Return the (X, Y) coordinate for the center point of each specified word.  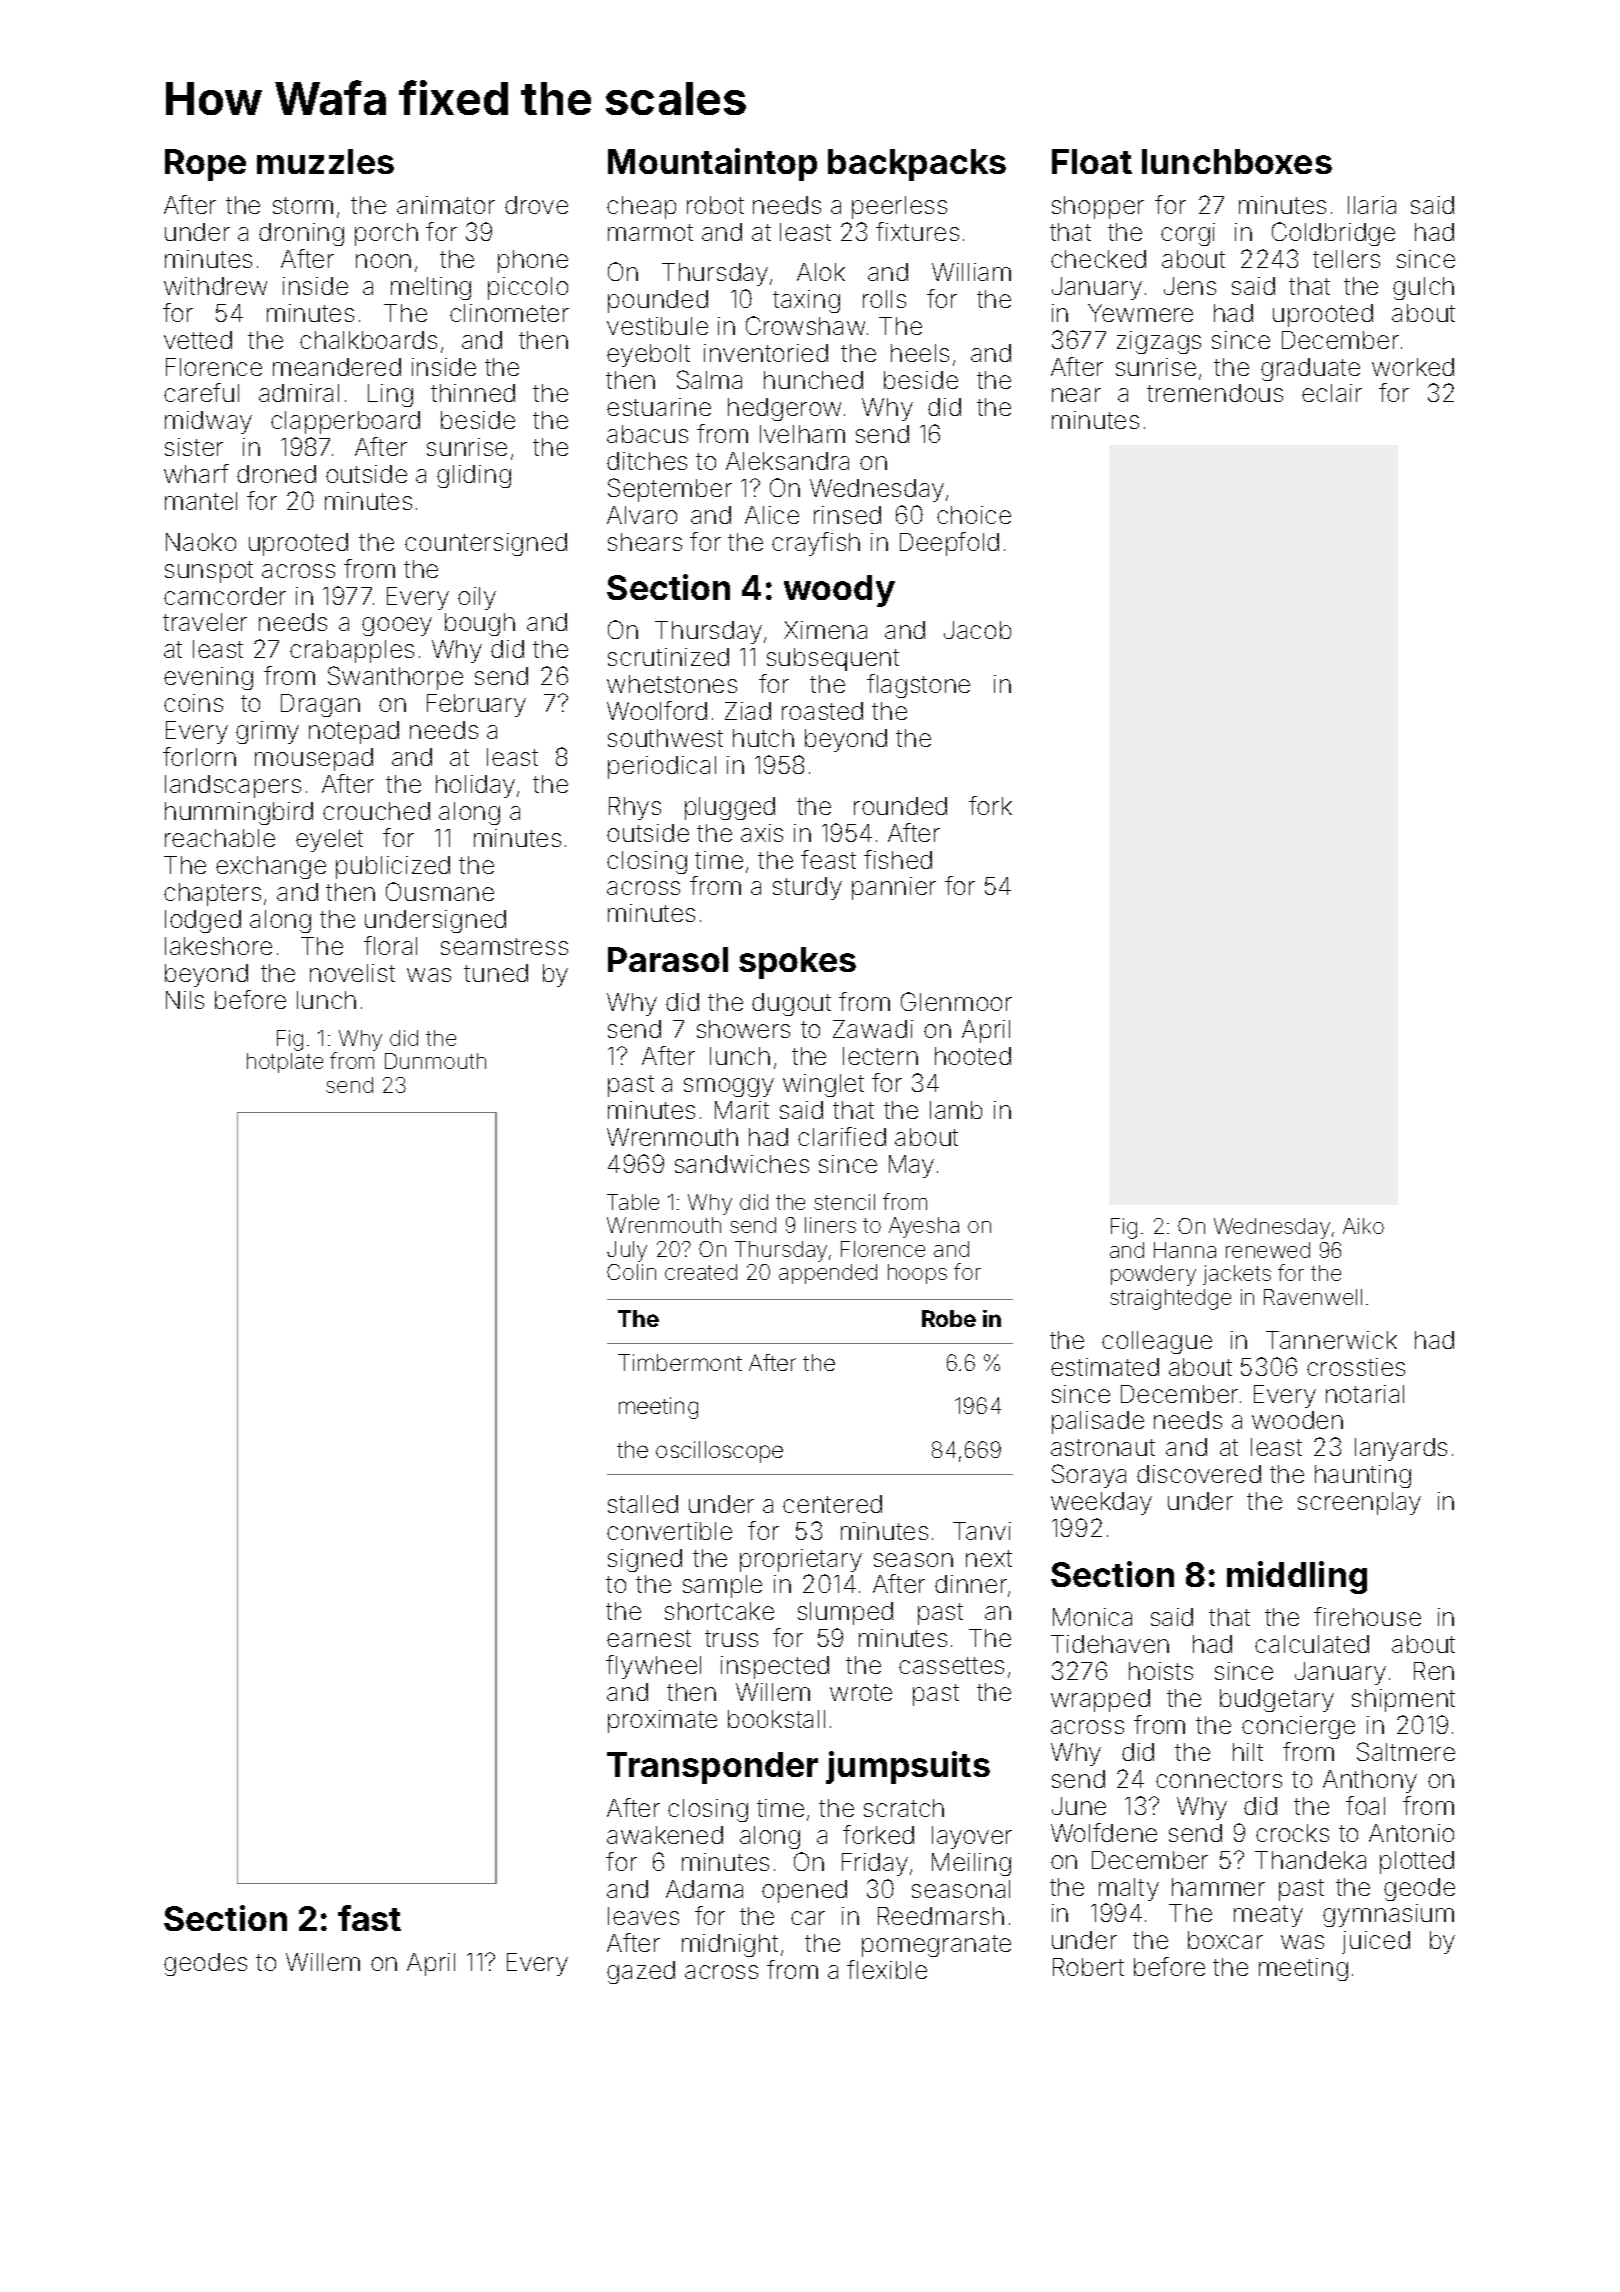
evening (208, 678)
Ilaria (1372, 205)
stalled (643, 1504)
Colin (631, 1272)
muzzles (325, 161)
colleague (1157, 1342)
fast (369, 1918)
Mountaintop (712, 164)
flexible (887, 1969)
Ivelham (802, 434)
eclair (1332, 393)
